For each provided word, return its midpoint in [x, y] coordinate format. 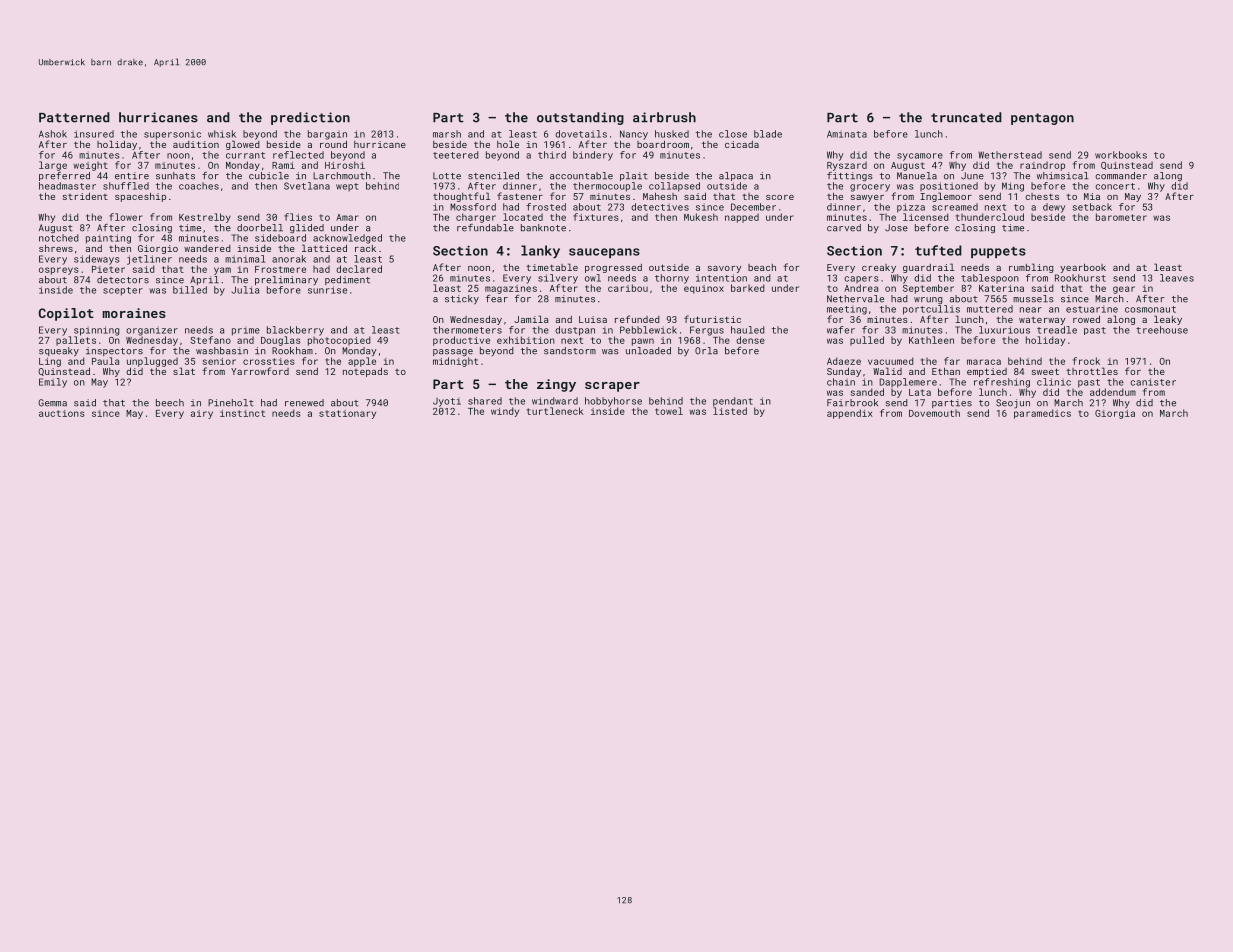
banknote [543, 228]
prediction [310, 118]
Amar [347, 217]
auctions [62, 413]
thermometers [467, 330]
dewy [1054, 208]
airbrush [664, 117]
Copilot [66, 314]
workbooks [1121, 155]
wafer [841, 330]
